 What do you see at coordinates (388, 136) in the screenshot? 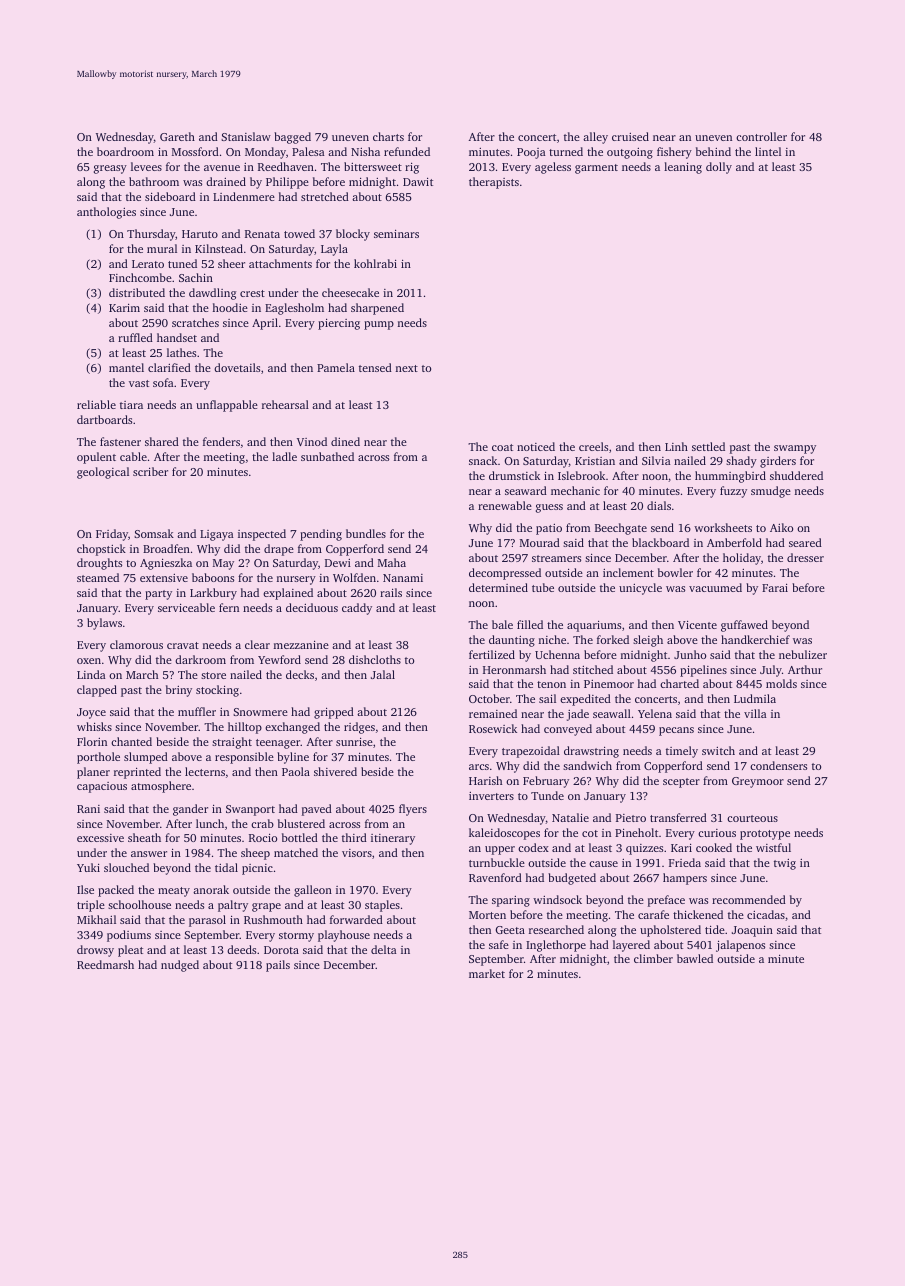
I see `charts` at bounding box center [388, 136].
